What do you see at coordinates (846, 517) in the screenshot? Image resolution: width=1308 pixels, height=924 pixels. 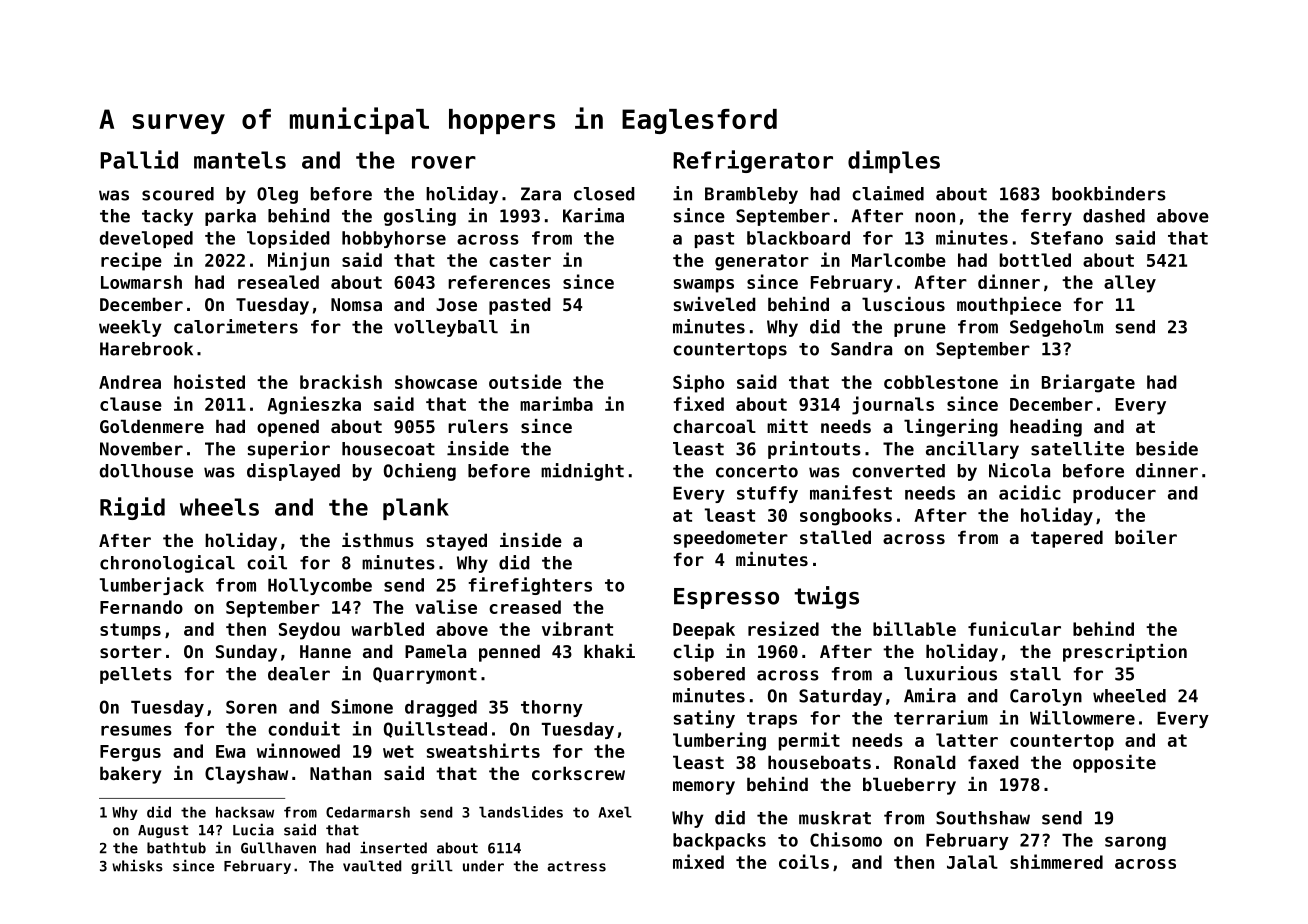 I see `songbooks` at bounding box center [846, 517].
